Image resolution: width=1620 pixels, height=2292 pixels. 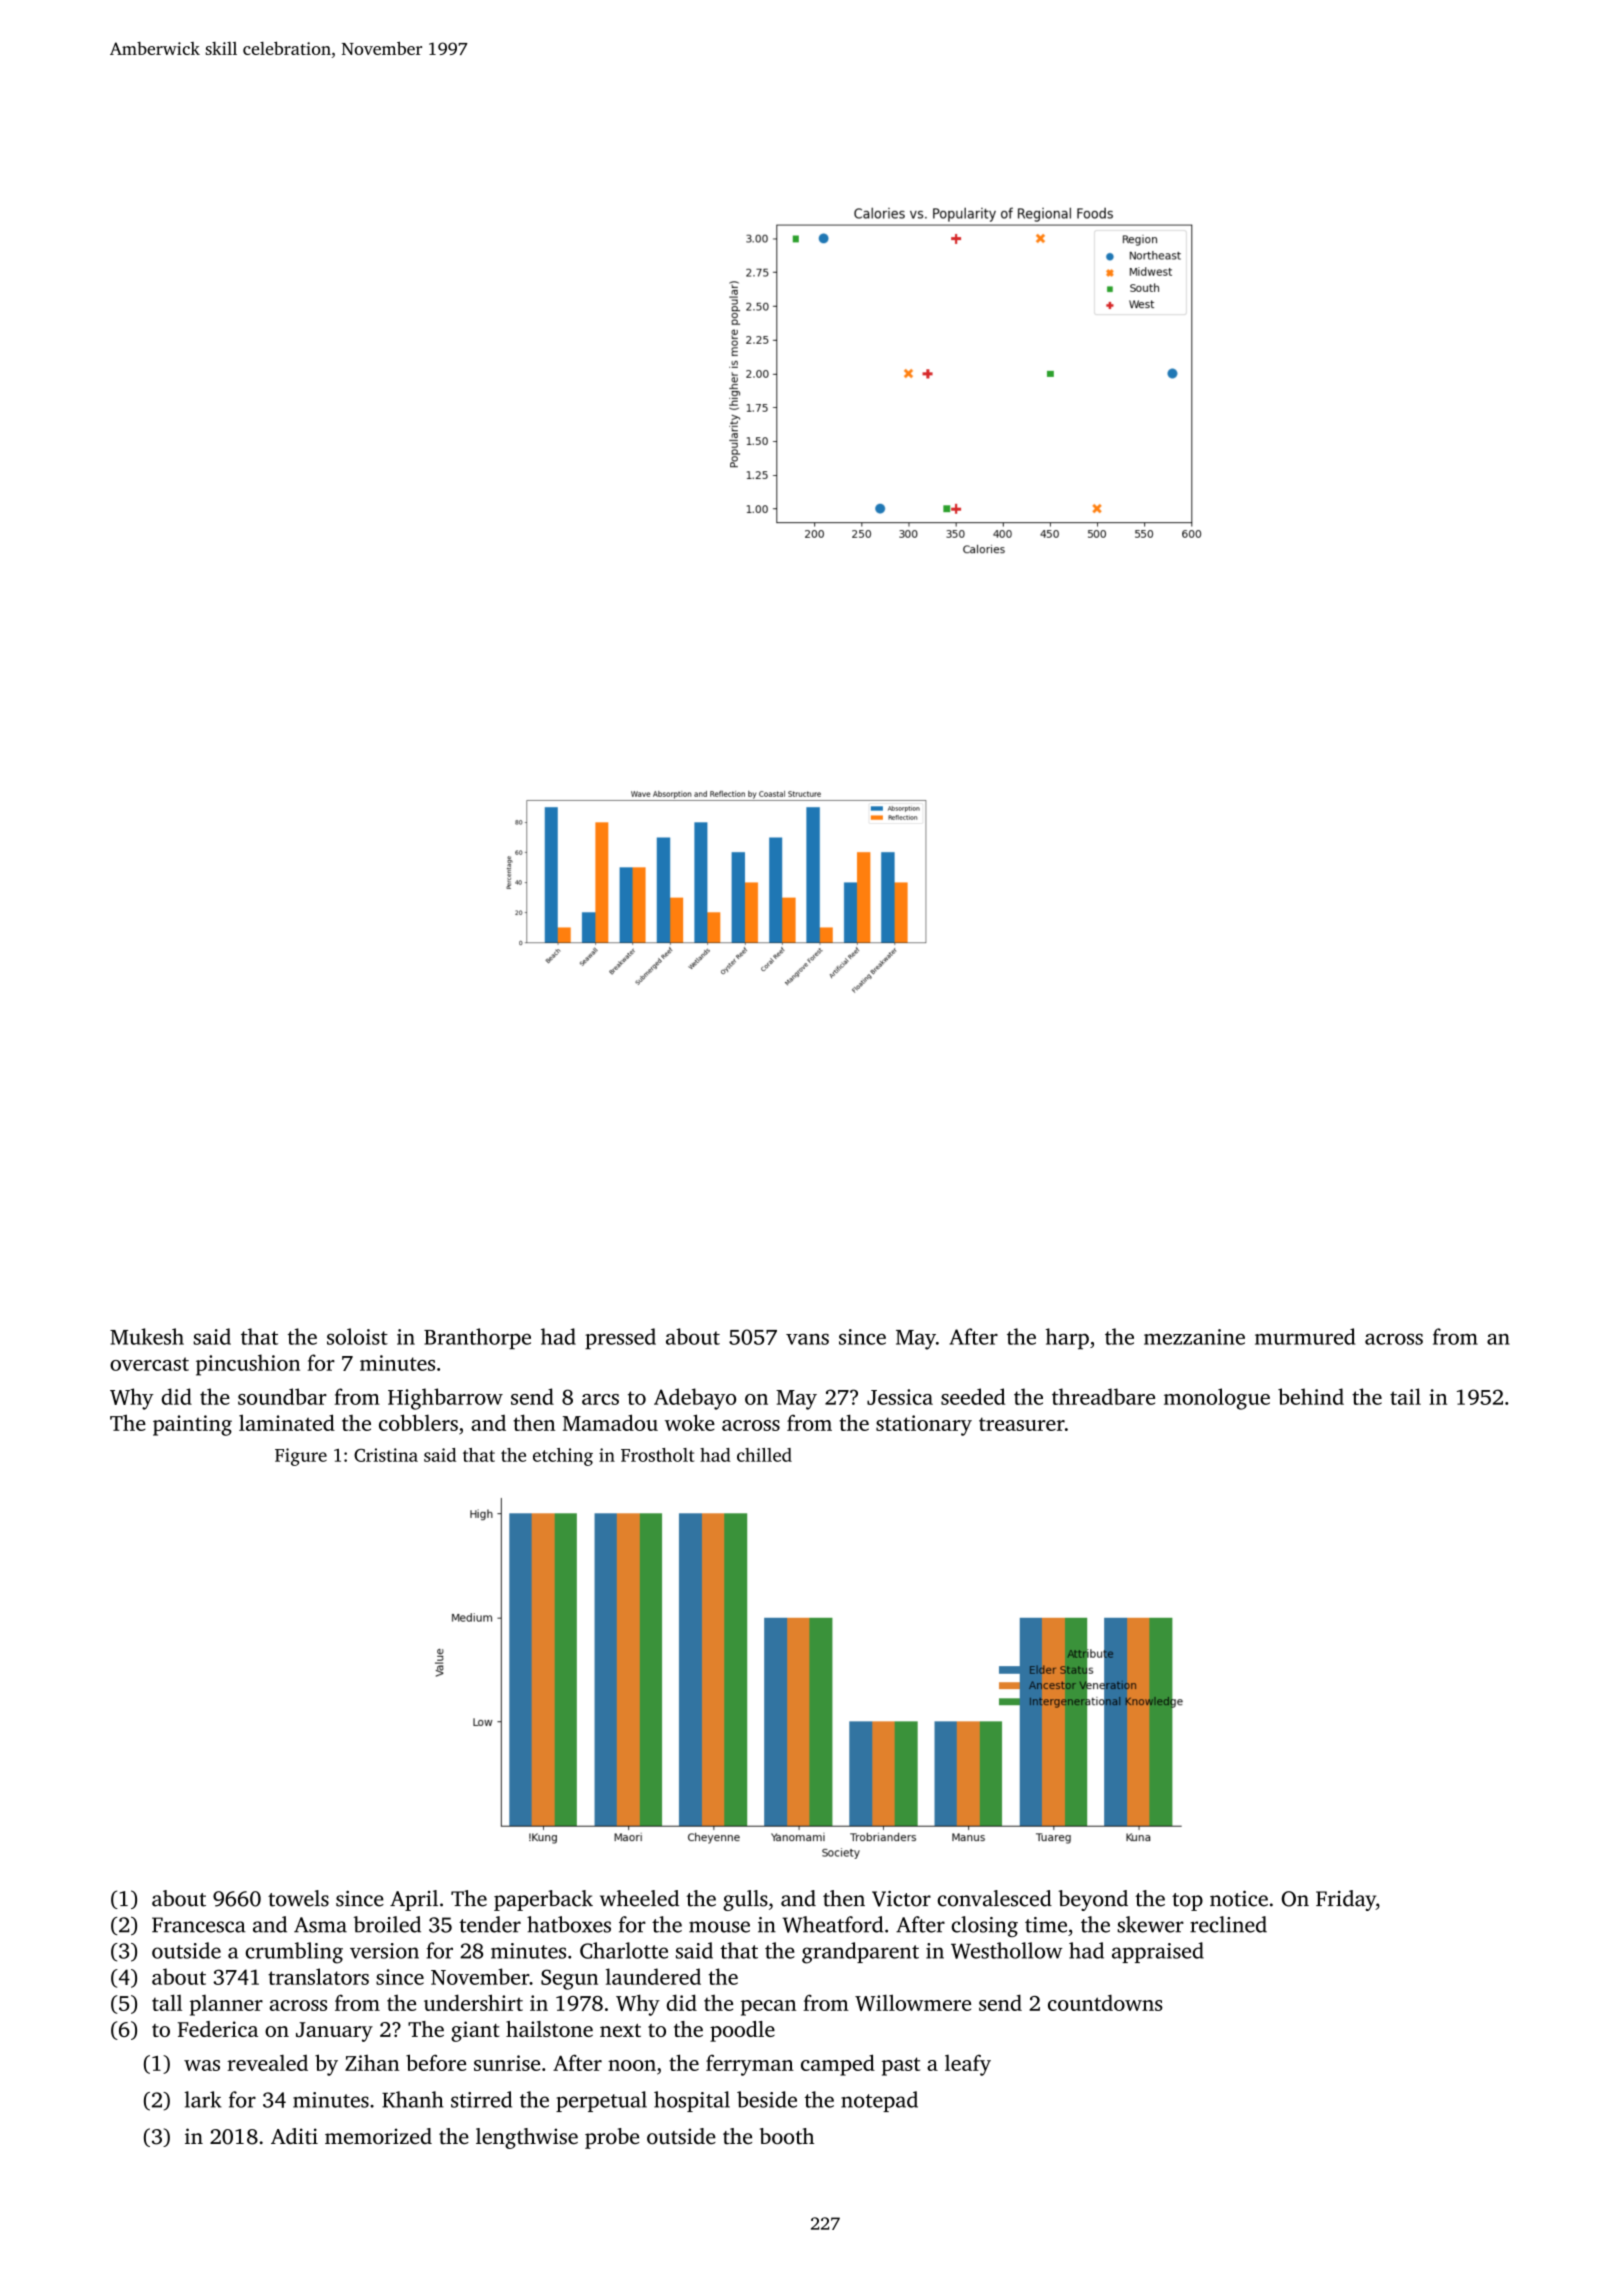 I want to click on paperback, so click(x=543, y=1900).
